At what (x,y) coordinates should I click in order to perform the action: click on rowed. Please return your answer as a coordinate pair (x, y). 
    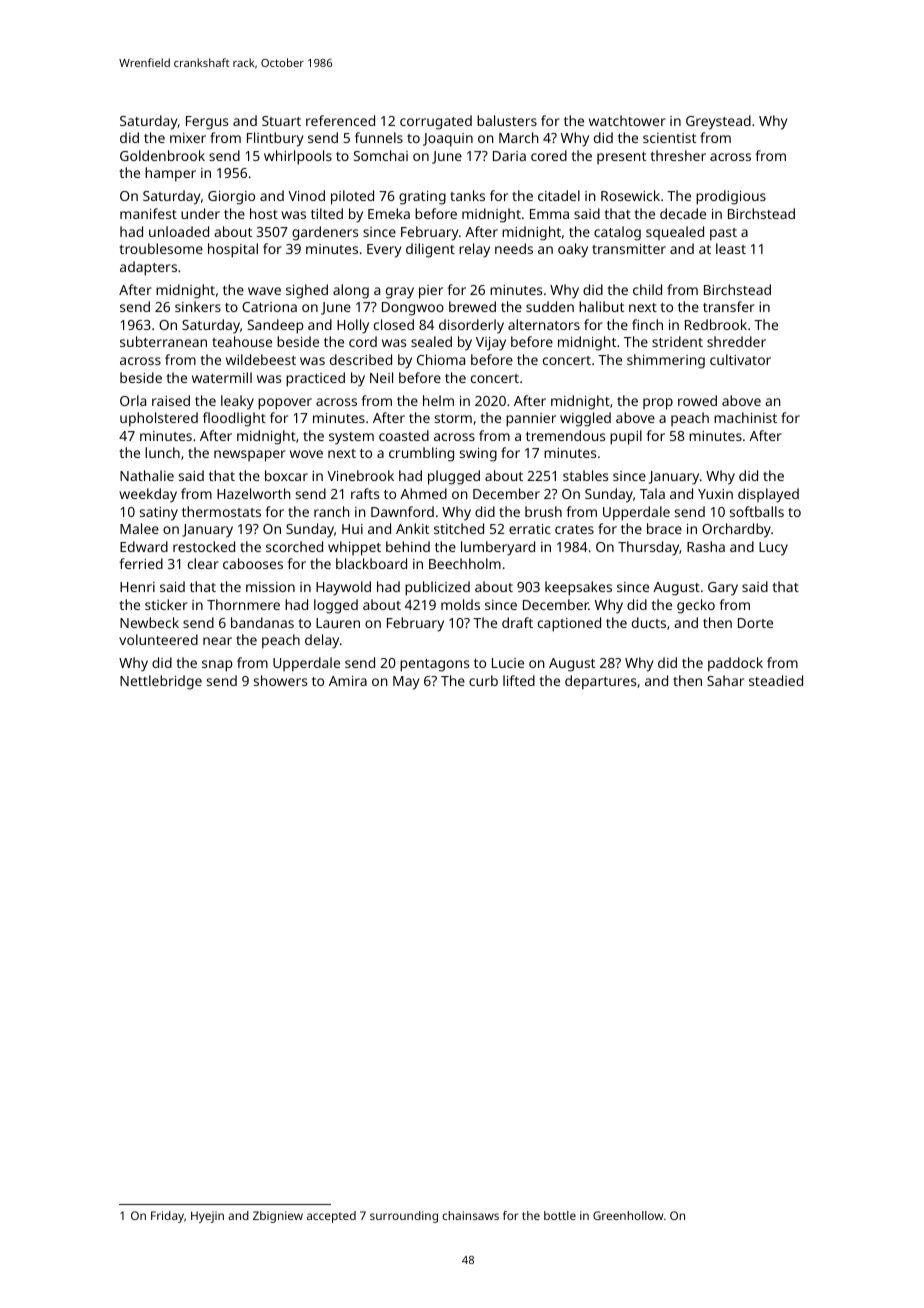
    Looking at the image, I should click on (697, 400).
